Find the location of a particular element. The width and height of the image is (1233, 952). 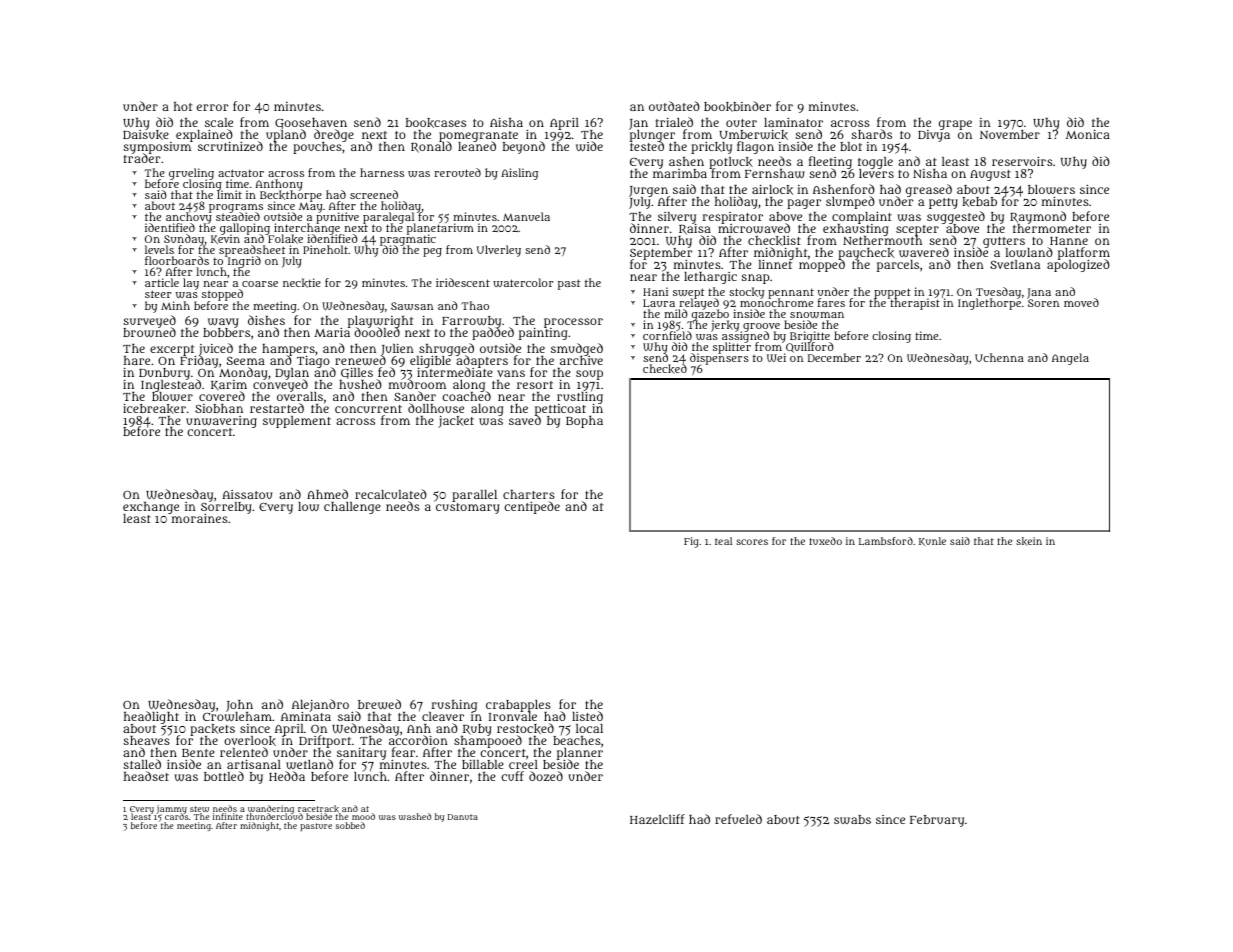

Sorrelby is located at coordinates (226, 509).
